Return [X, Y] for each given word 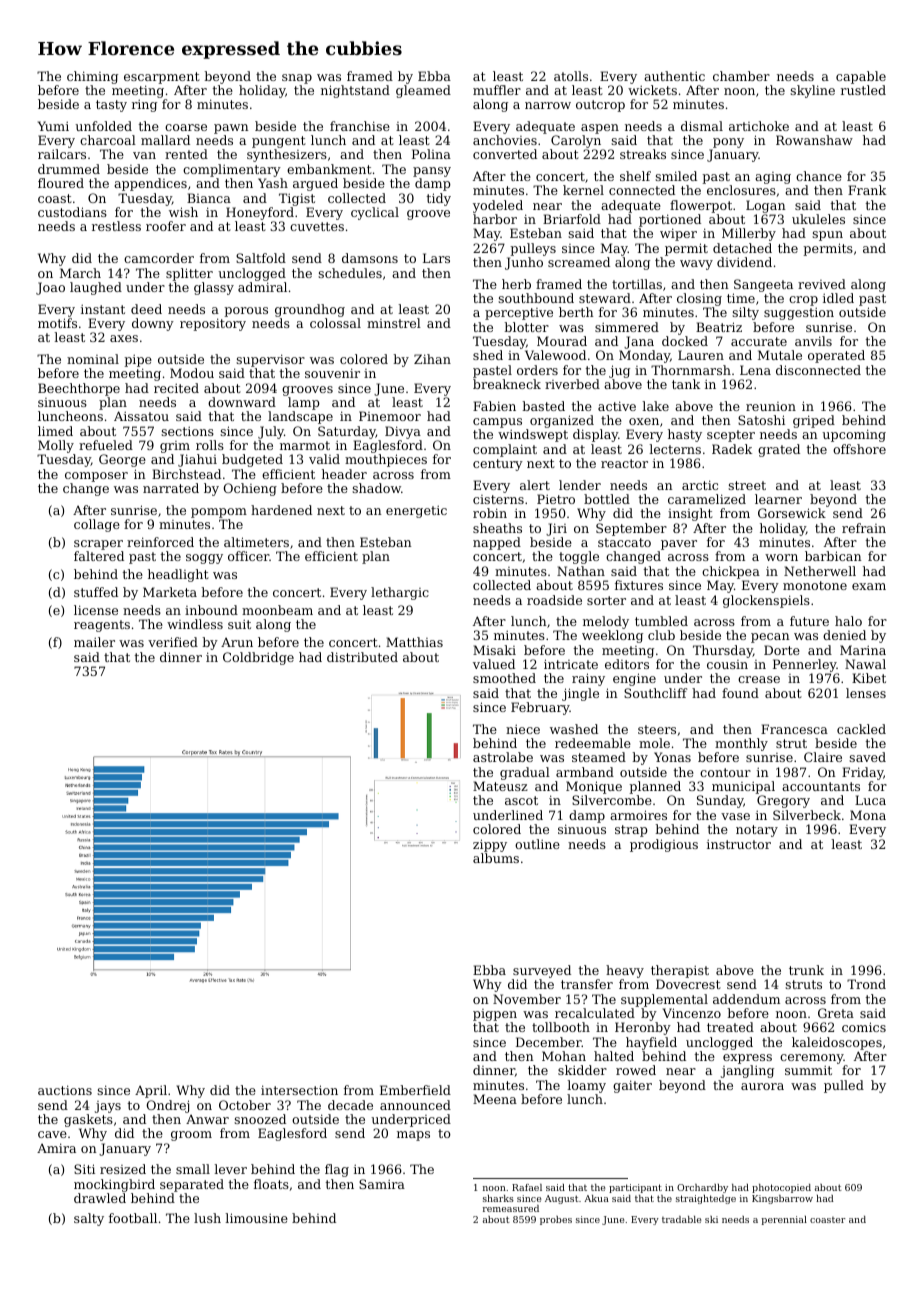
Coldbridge [258, 658]
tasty [111, 106]
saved [867, 757]
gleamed [423, 91]
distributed [362, 657]
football [133, 1218]
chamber [741, 76]
